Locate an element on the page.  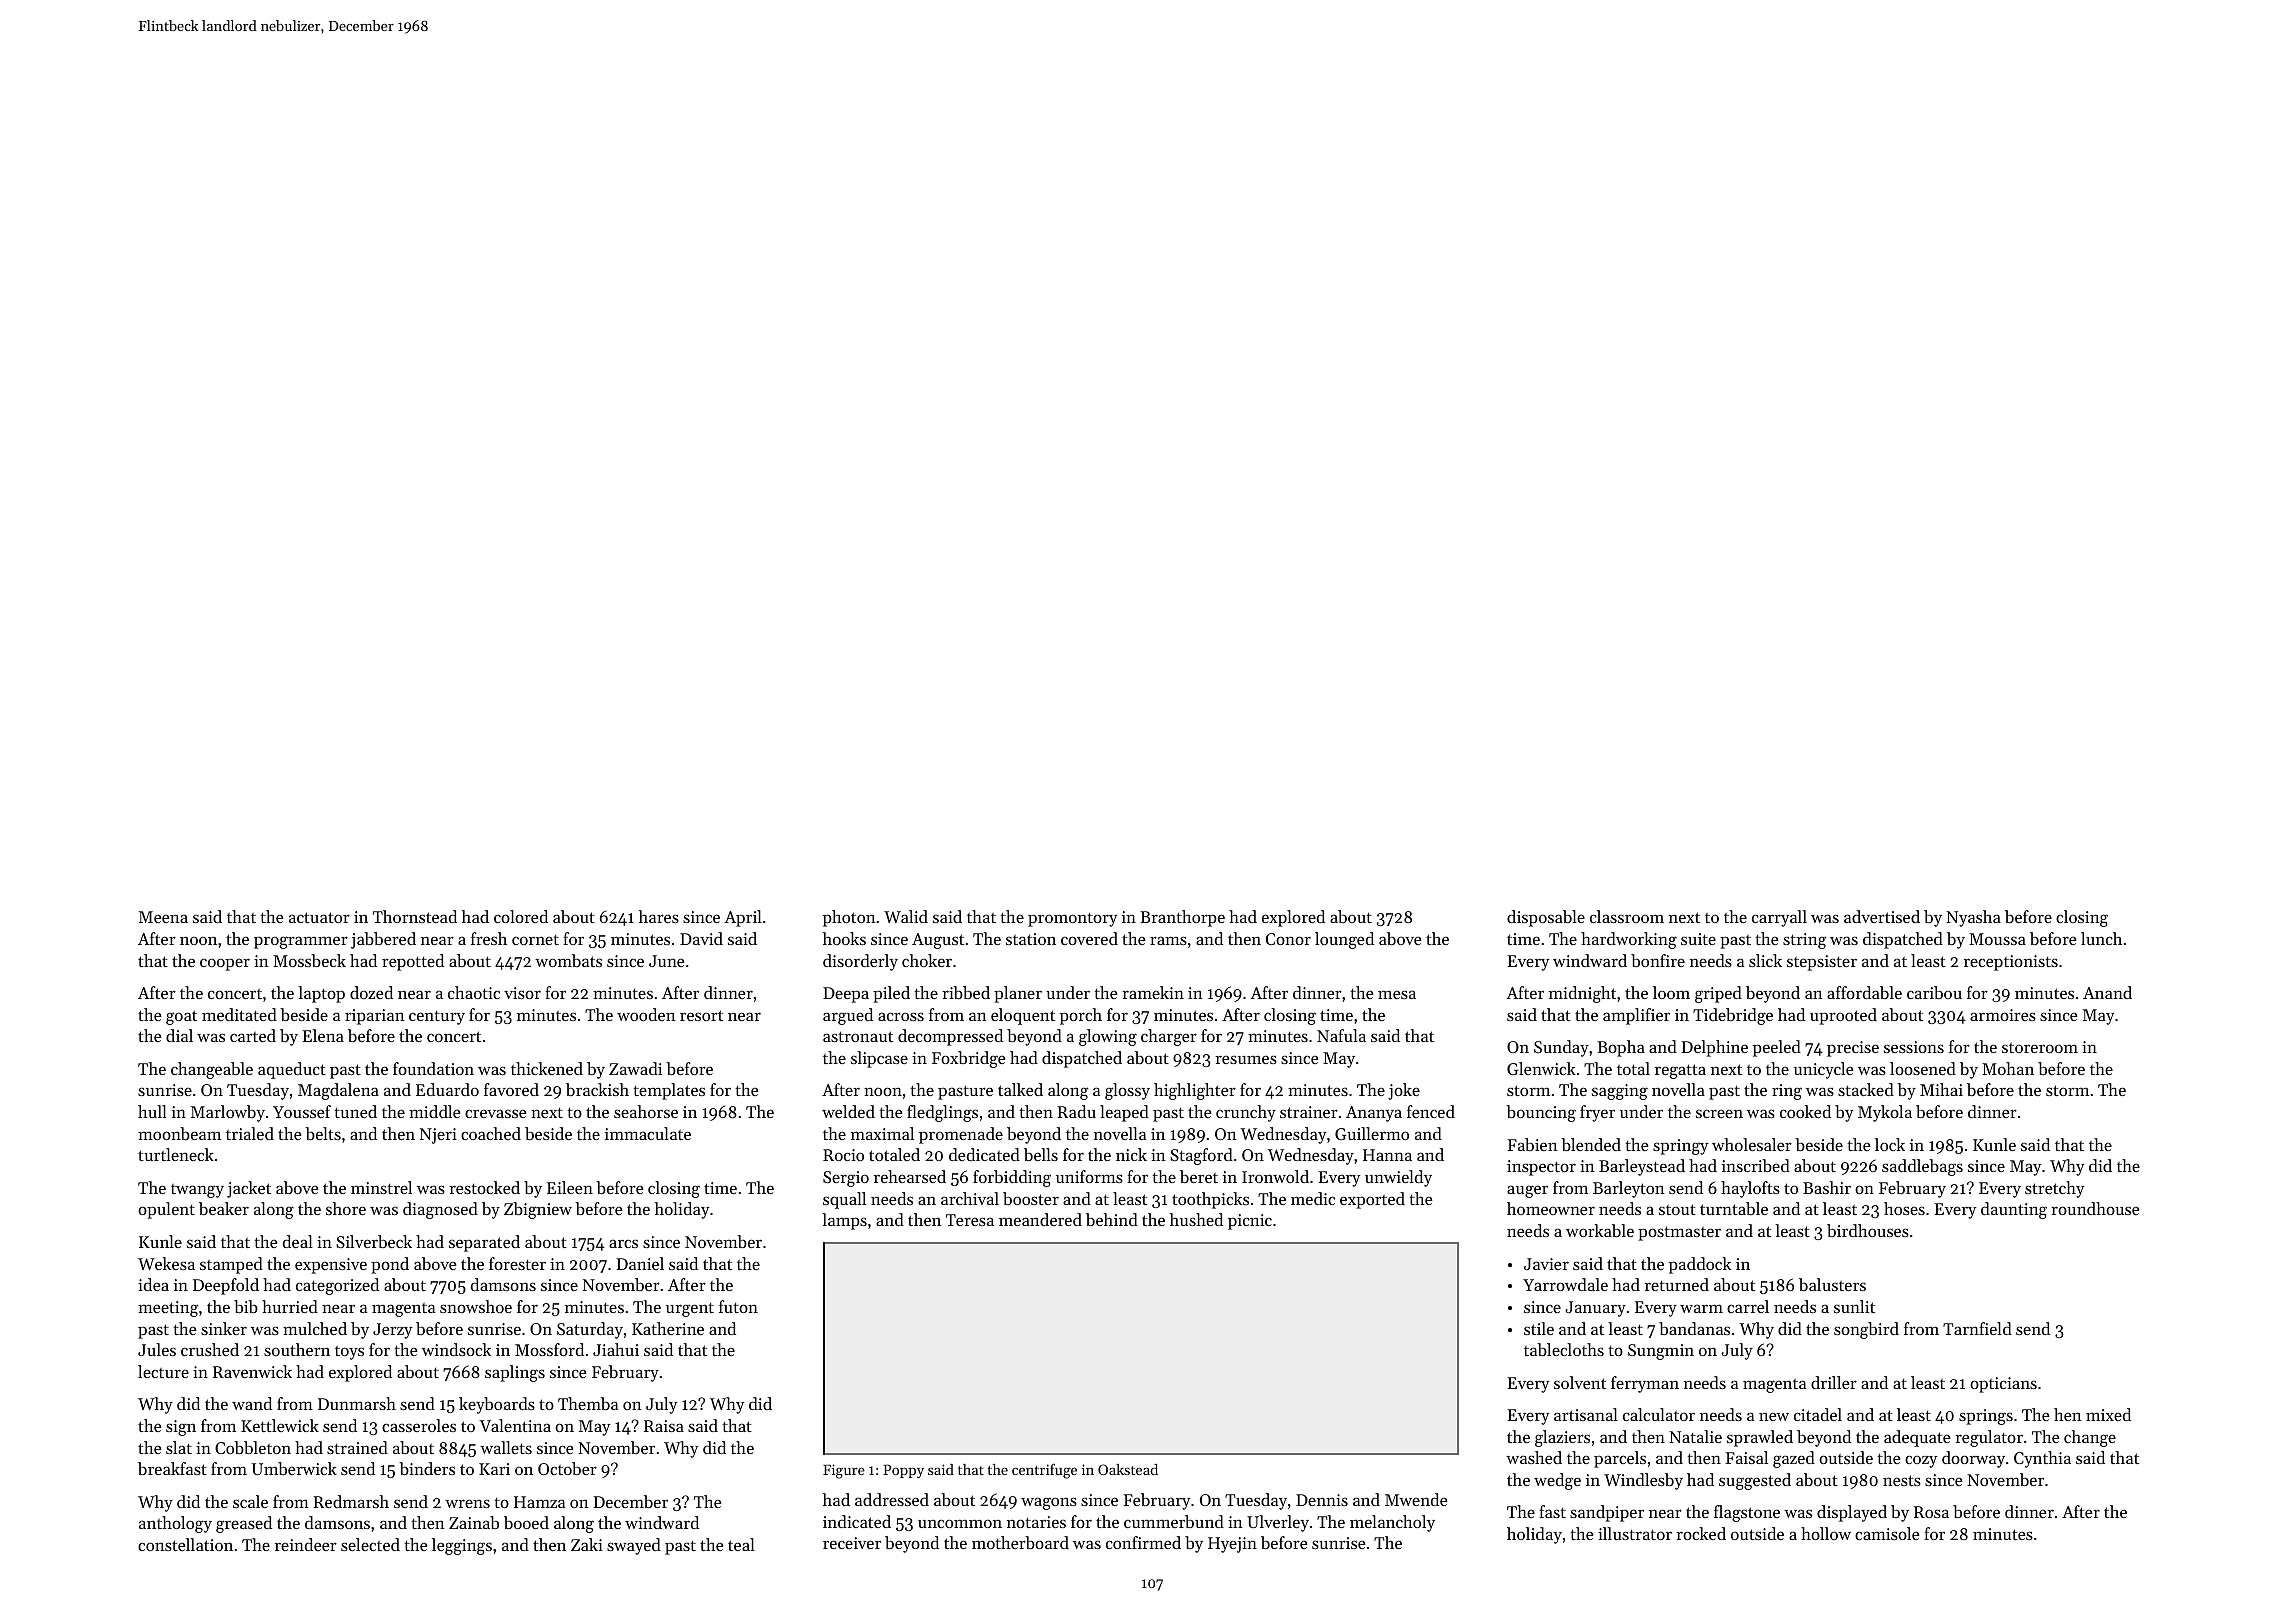
toys is located at coordinates (349, 1353).
